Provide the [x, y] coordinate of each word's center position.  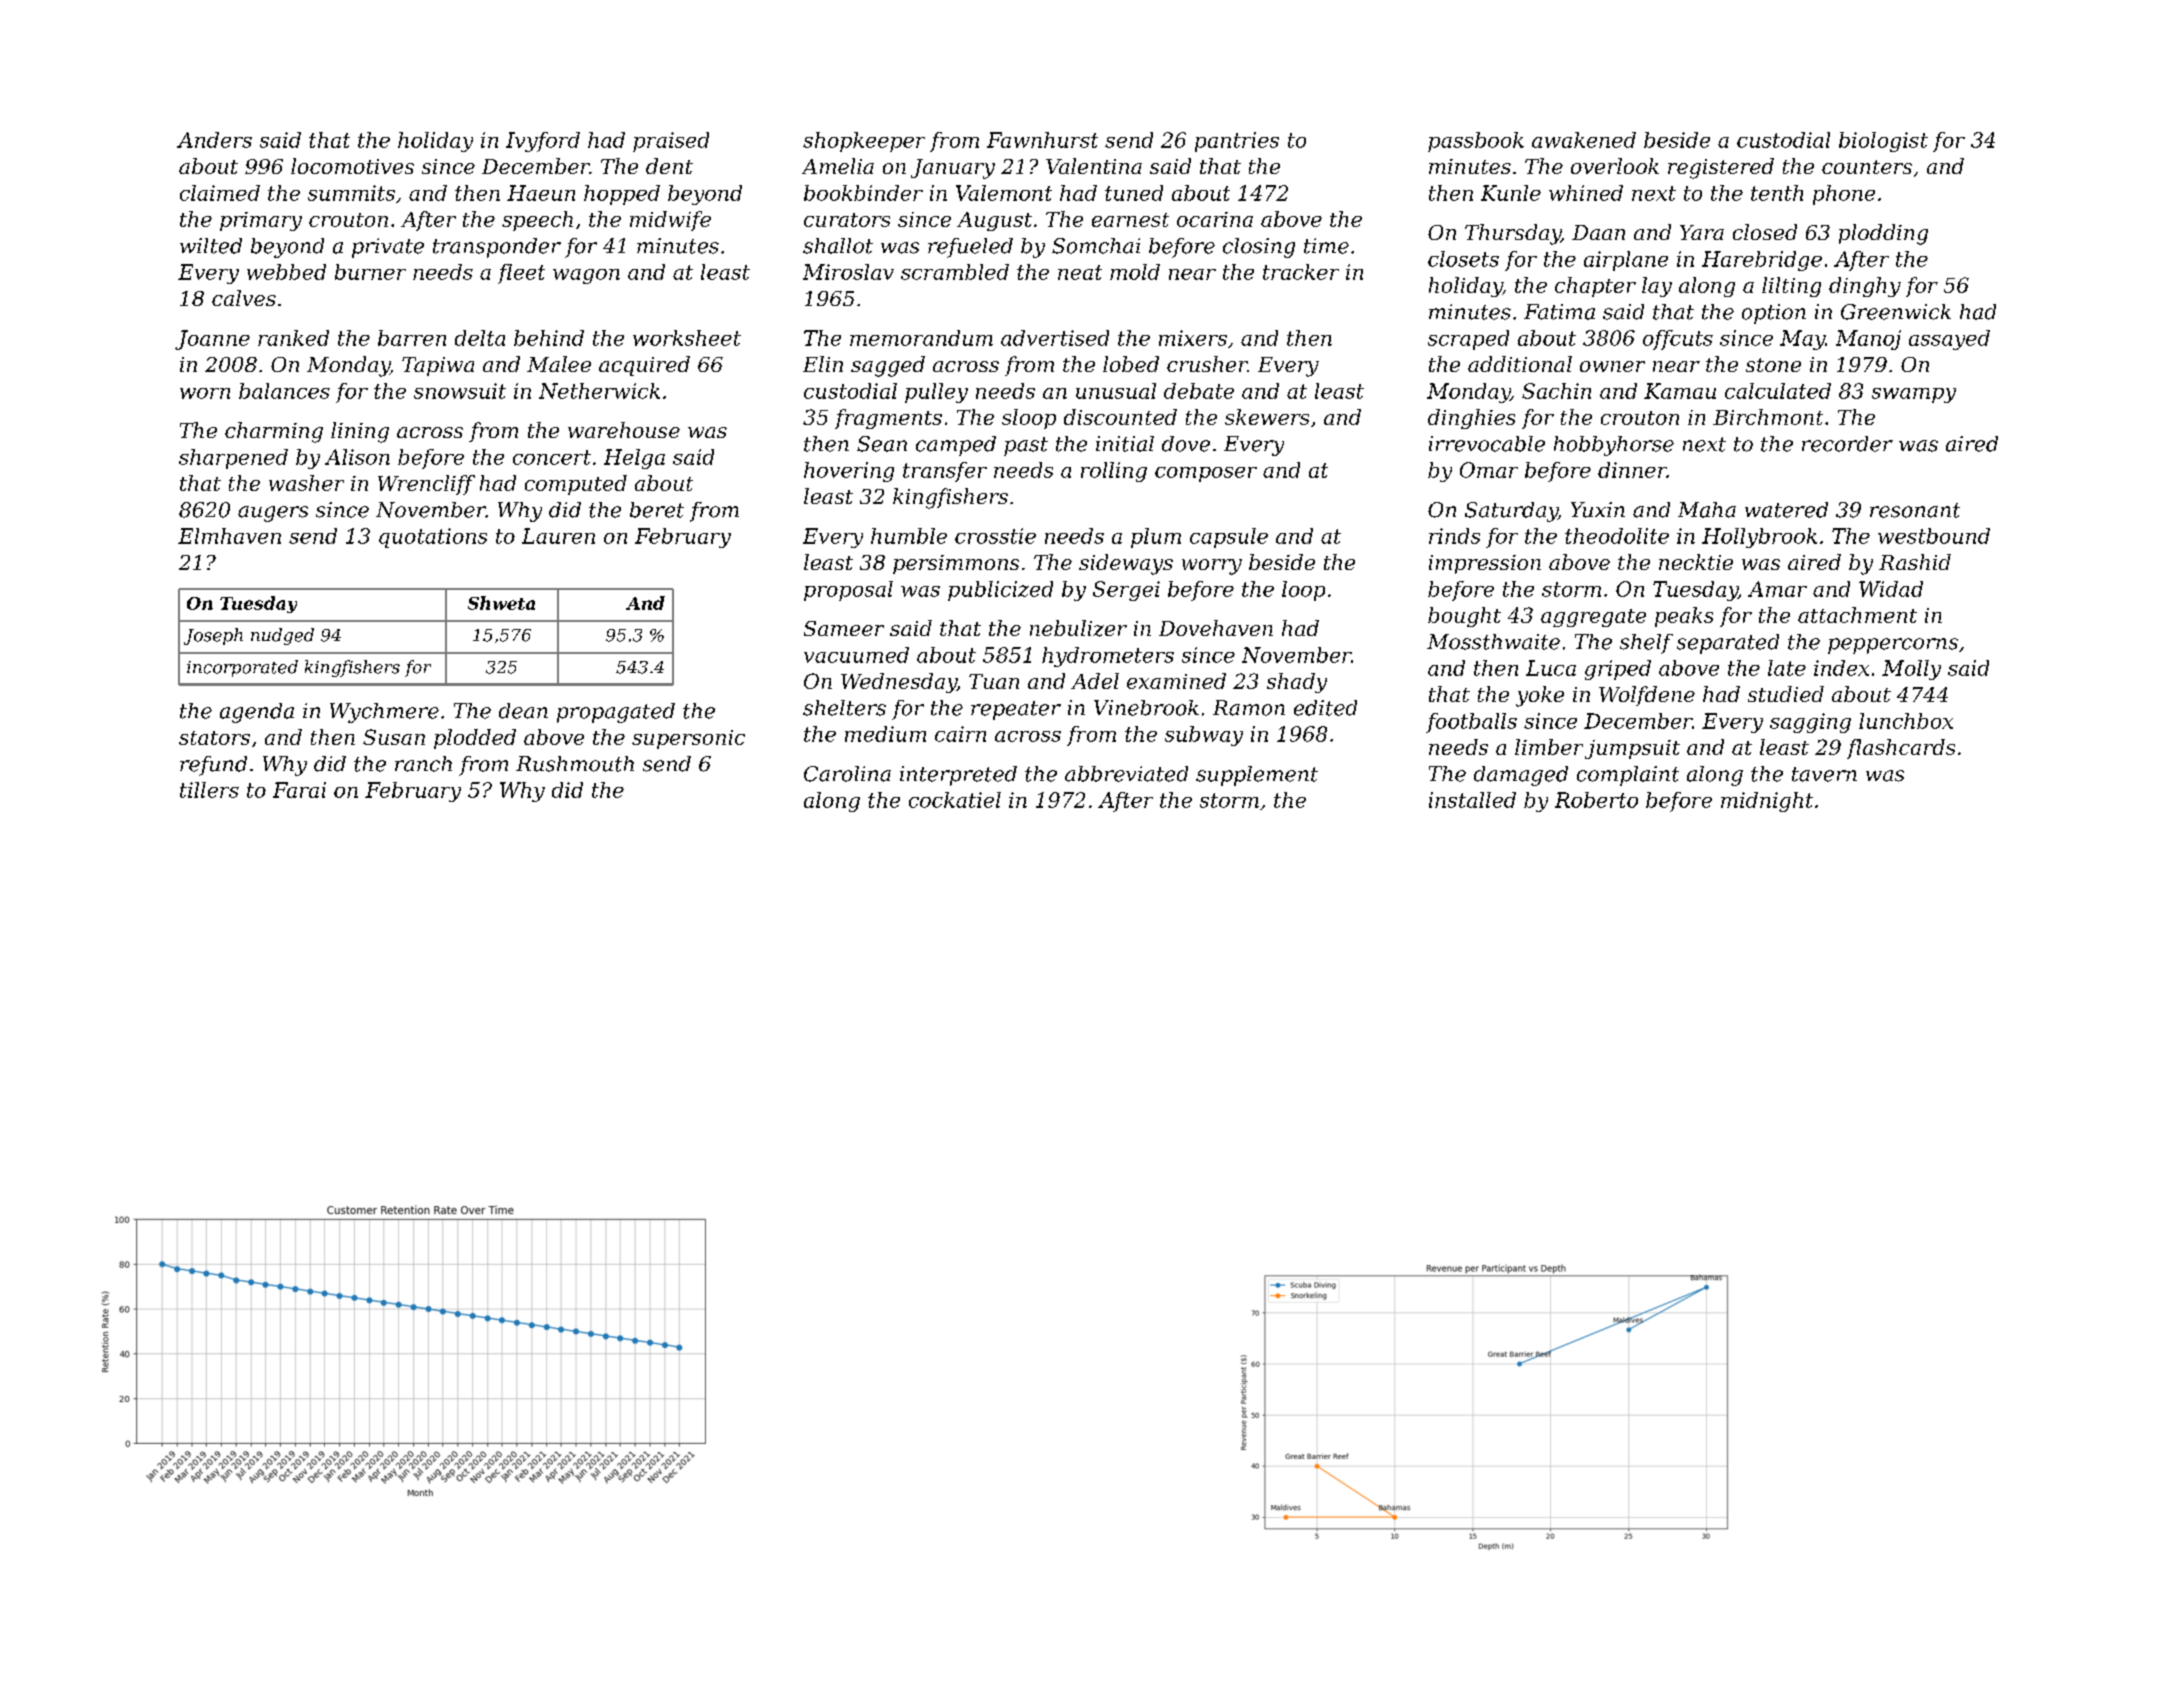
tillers [209, 790]
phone [1844, 195]
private [388, 248]
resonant [1915, 510]
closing [1259, 248]
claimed [220, 193]
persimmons [956, 564]
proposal [848, 591]
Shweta [501, 603]
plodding [1883, 234]
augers [273, 514]
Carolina [847, 774]
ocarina [1215, 219]
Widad [1891, 589]
